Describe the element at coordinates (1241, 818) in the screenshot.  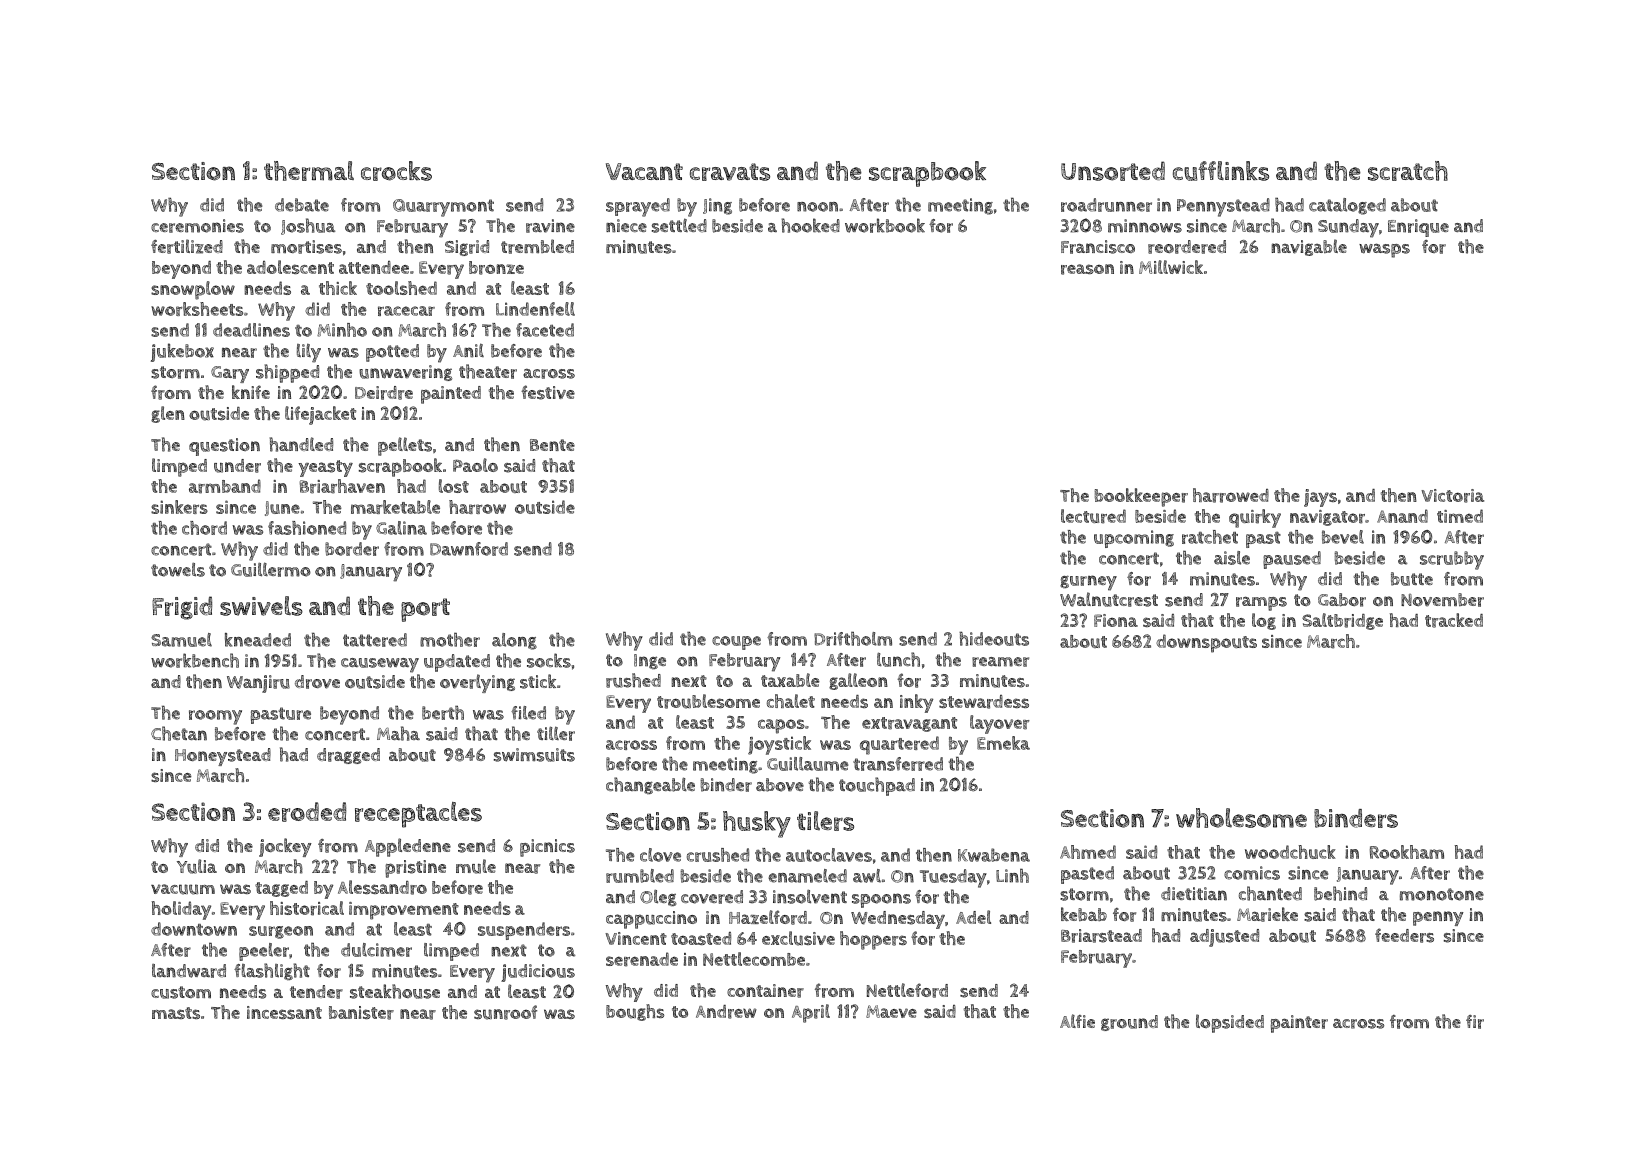
I see `wholesome` at that location.
